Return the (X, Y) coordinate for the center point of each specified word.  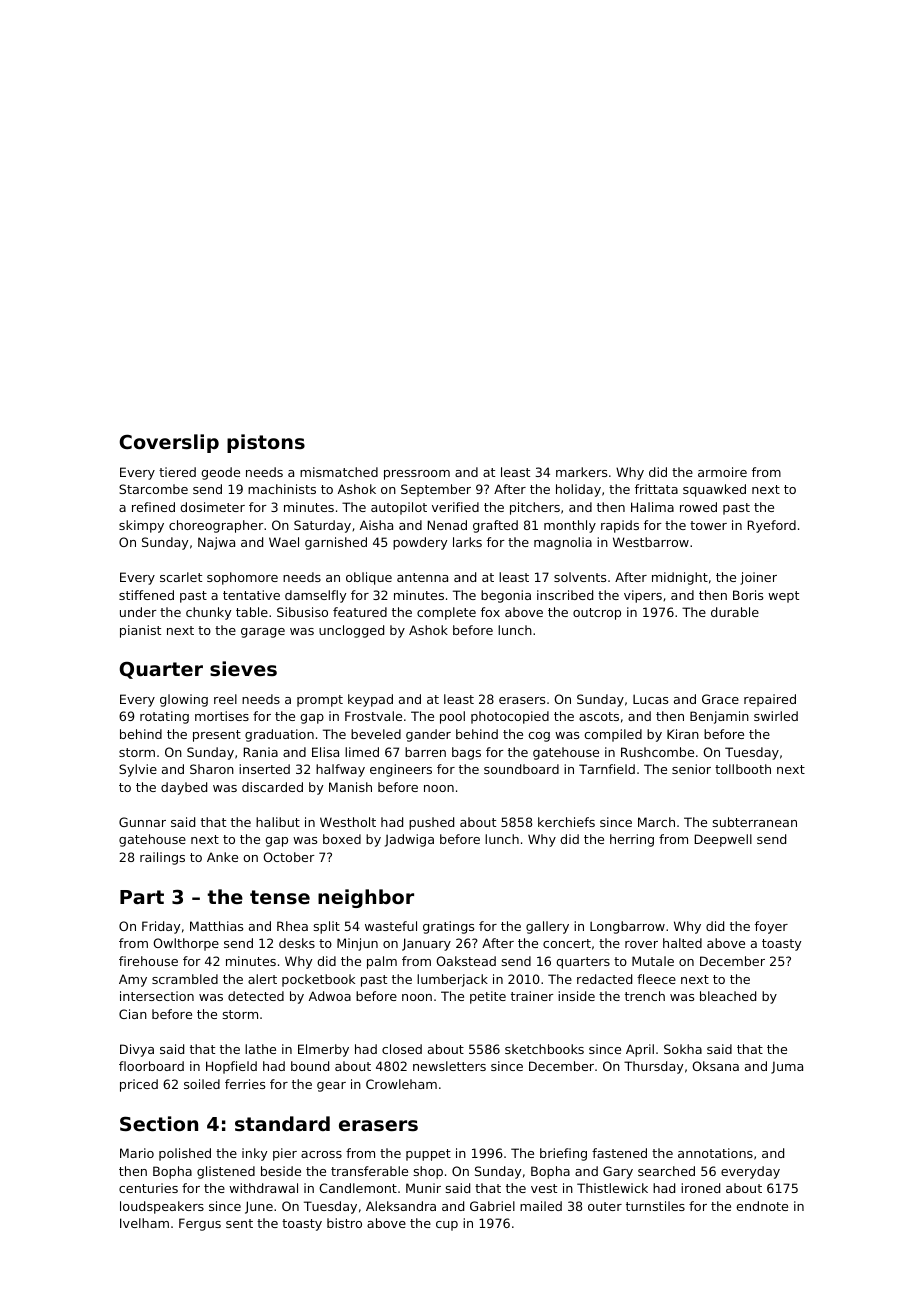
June (259, 1207)
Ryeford (772, 526)
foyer (771, 927)
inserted (264, 769)
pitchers (535, 508)
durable (735, 612)
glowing (184, 700)
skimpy (141, 526)
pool (452, 717)
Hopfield (231, 1067)
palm (382, 962)
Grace (720, 699)
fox (490, 612)
